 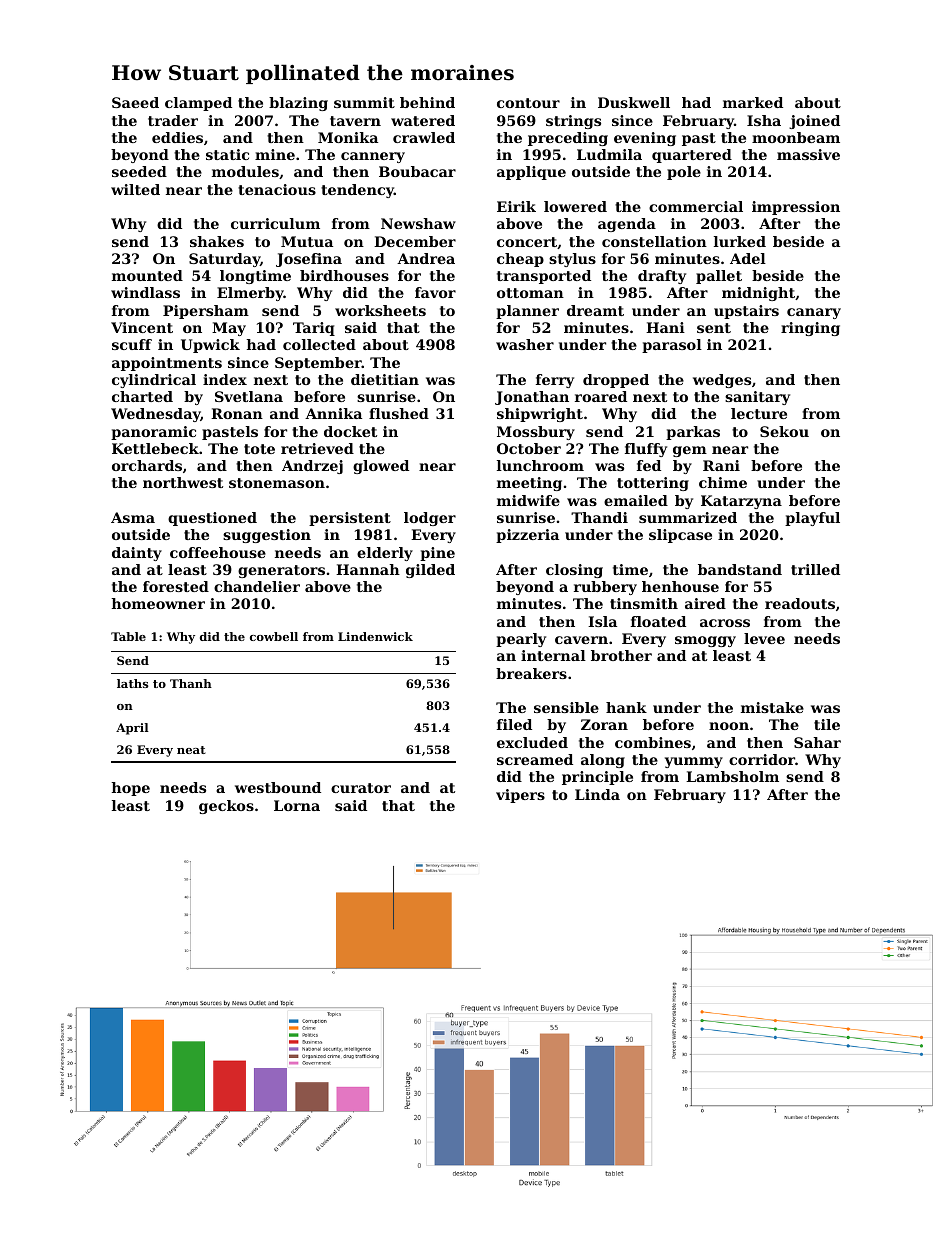 What do you see at coordinates (212, 519) in the page?
I see `questioned` at bounding box center [212, 519].
